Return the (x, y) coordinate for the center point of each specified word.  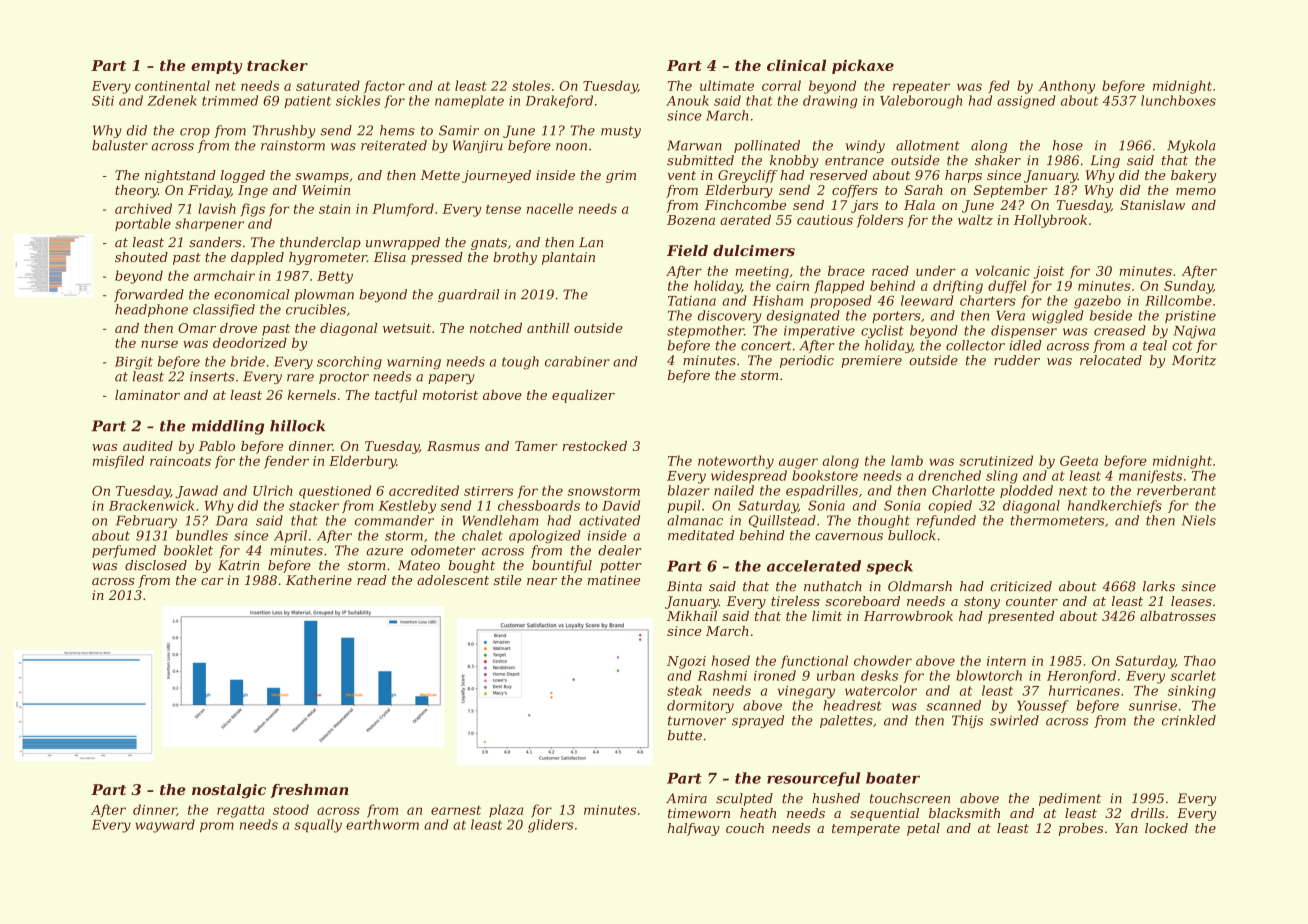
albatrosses (1178, 616)
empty (216, 67)
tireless (795, 601)
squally (318, 826)
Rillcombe (1178, 300)
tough (520, 363)
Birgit (134, 363)
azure (384, 552)
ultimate (727, 85)
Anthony (1066, 87)
